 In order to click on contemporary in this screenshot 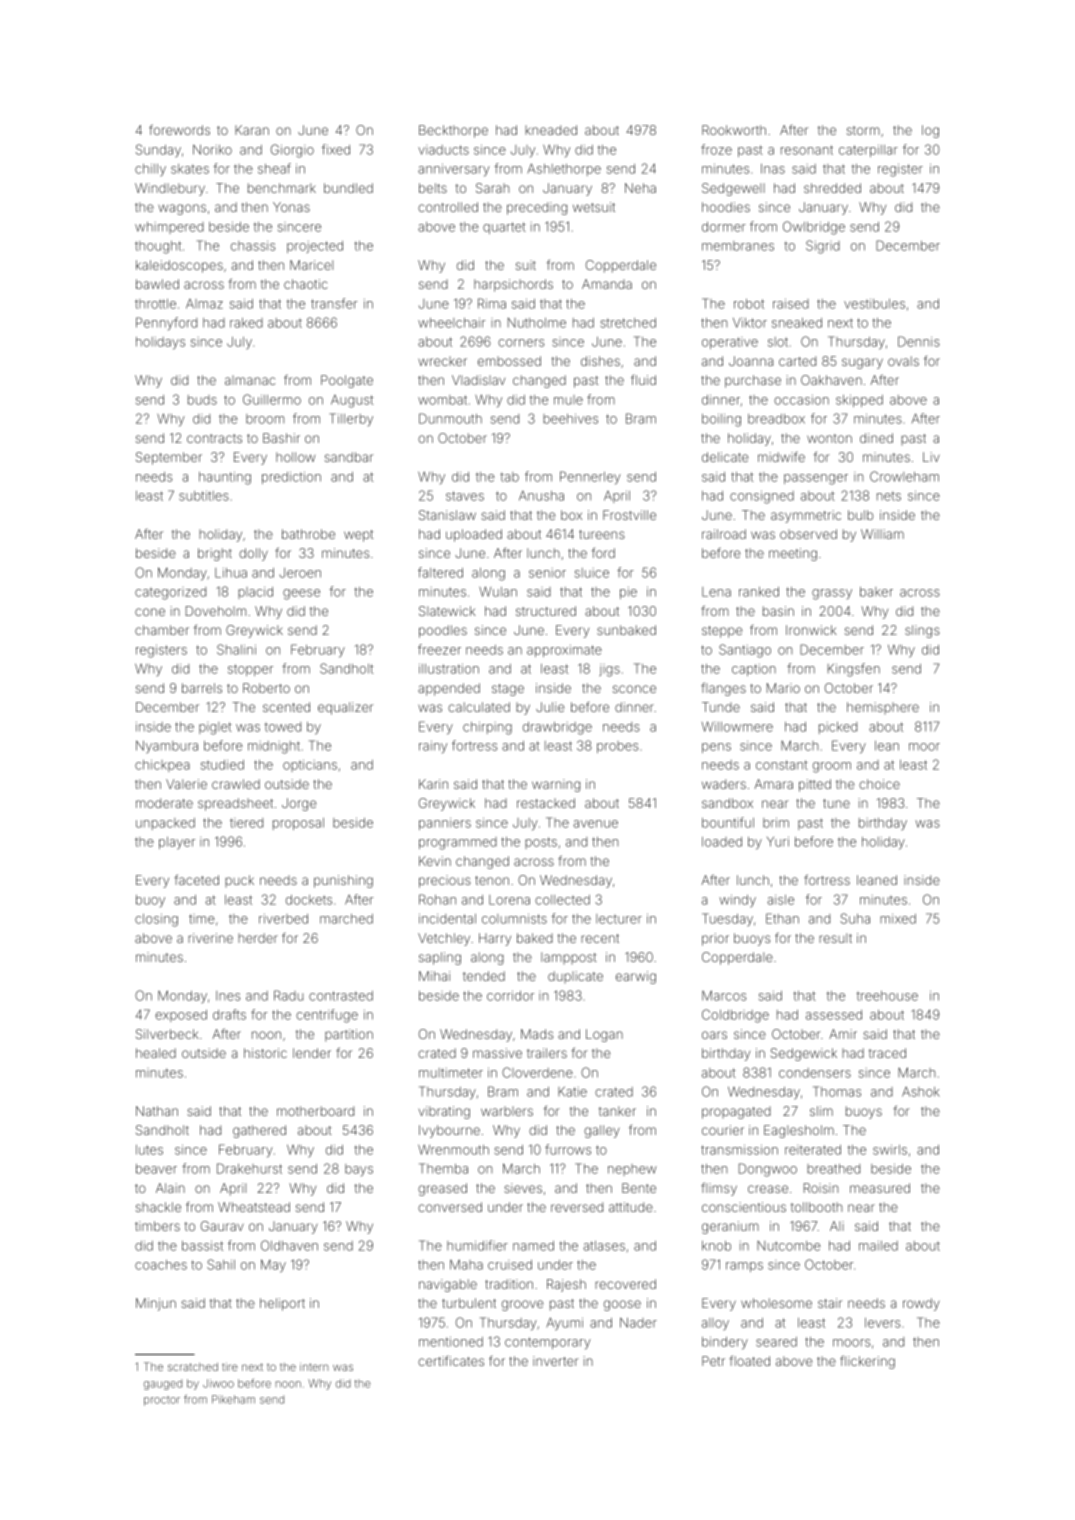, I will do `click(548, 1343)`.
